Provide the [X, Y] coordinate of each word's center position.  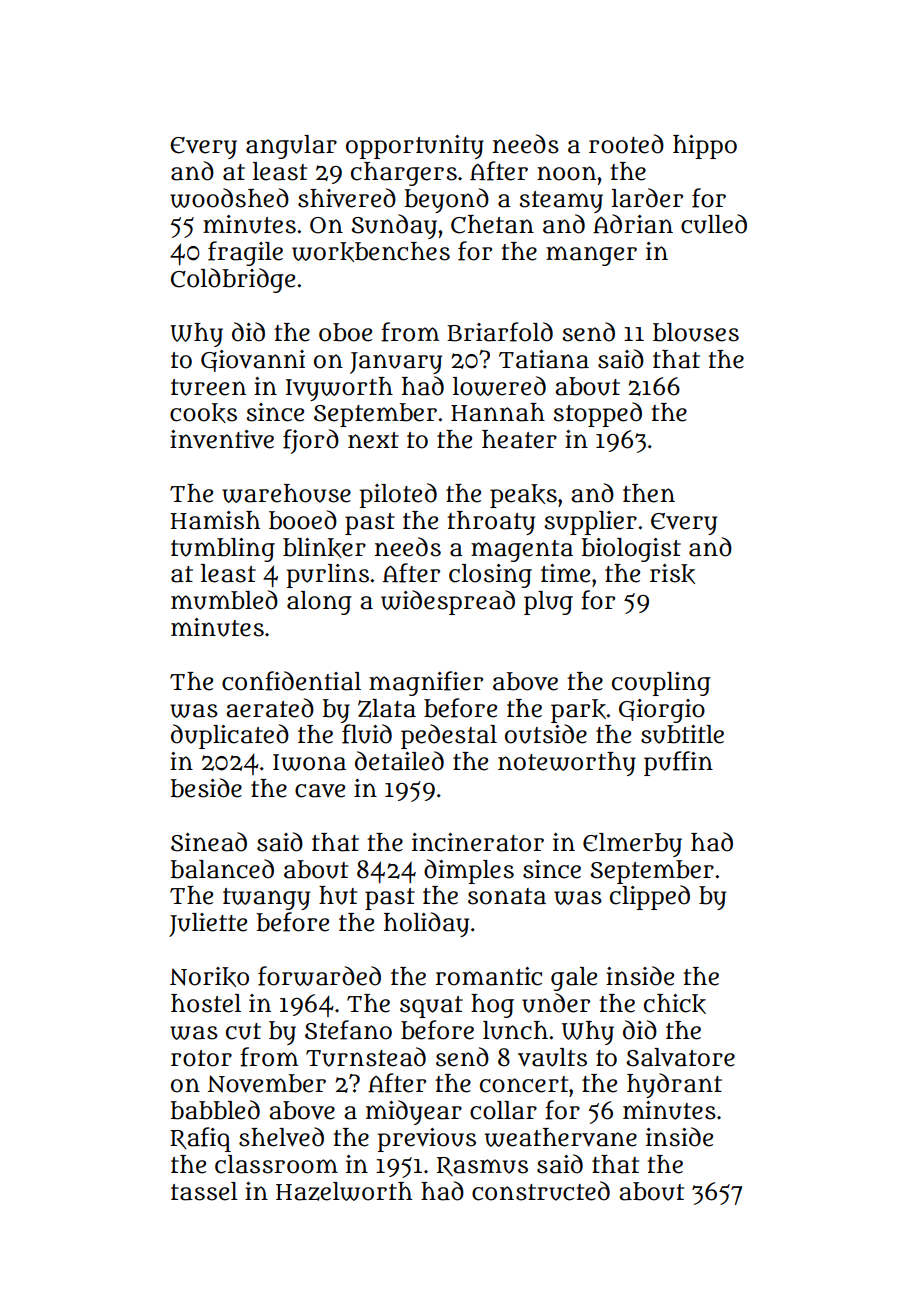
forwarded [319, 976]
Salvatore [680, 1057]
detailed [399, 761]
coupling [661, 684]
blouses [696, 332]
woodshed [229, 198]
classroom [276, 1164]
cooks [203, 413]
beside [206, 788]
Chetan [492, 224]
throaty [491, 523]
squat [431, 1007]
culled [714, 224]
